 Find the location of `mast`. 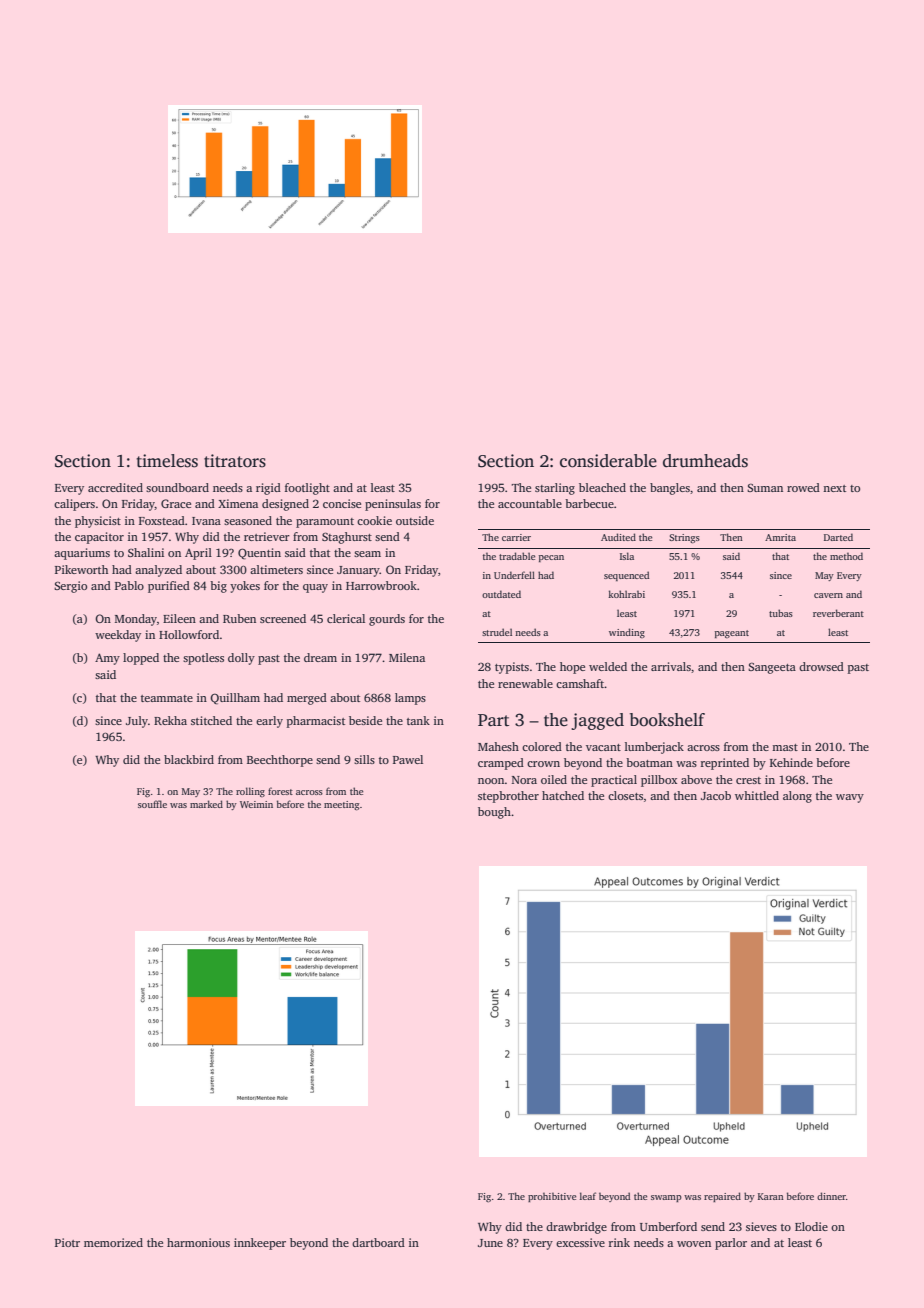

mast is located at coordinates (785, 747).
